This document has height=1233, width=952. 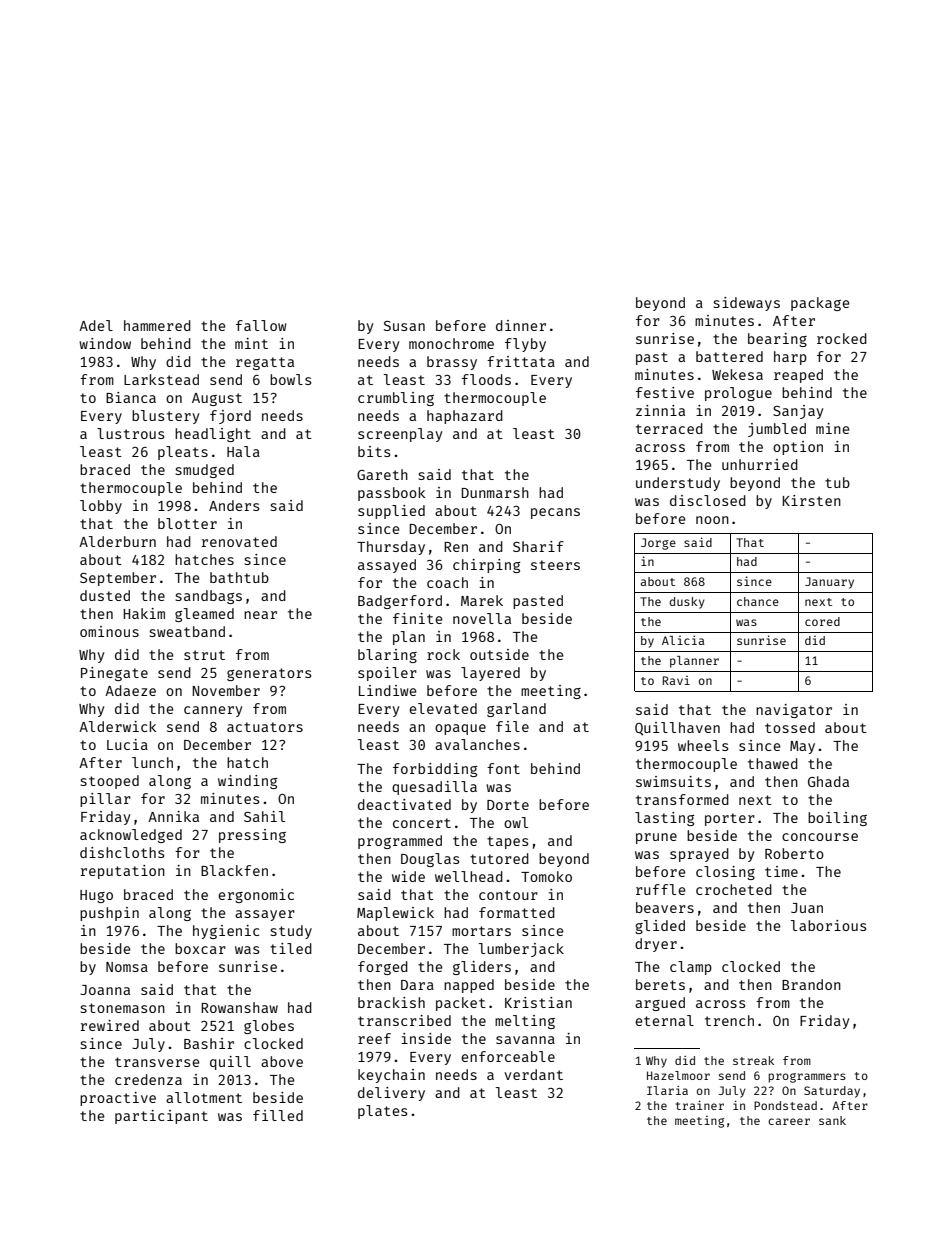 What do you see at coordinates (832, 1120) in the document?
I see `sank` at bounding box center [832, 1120].
